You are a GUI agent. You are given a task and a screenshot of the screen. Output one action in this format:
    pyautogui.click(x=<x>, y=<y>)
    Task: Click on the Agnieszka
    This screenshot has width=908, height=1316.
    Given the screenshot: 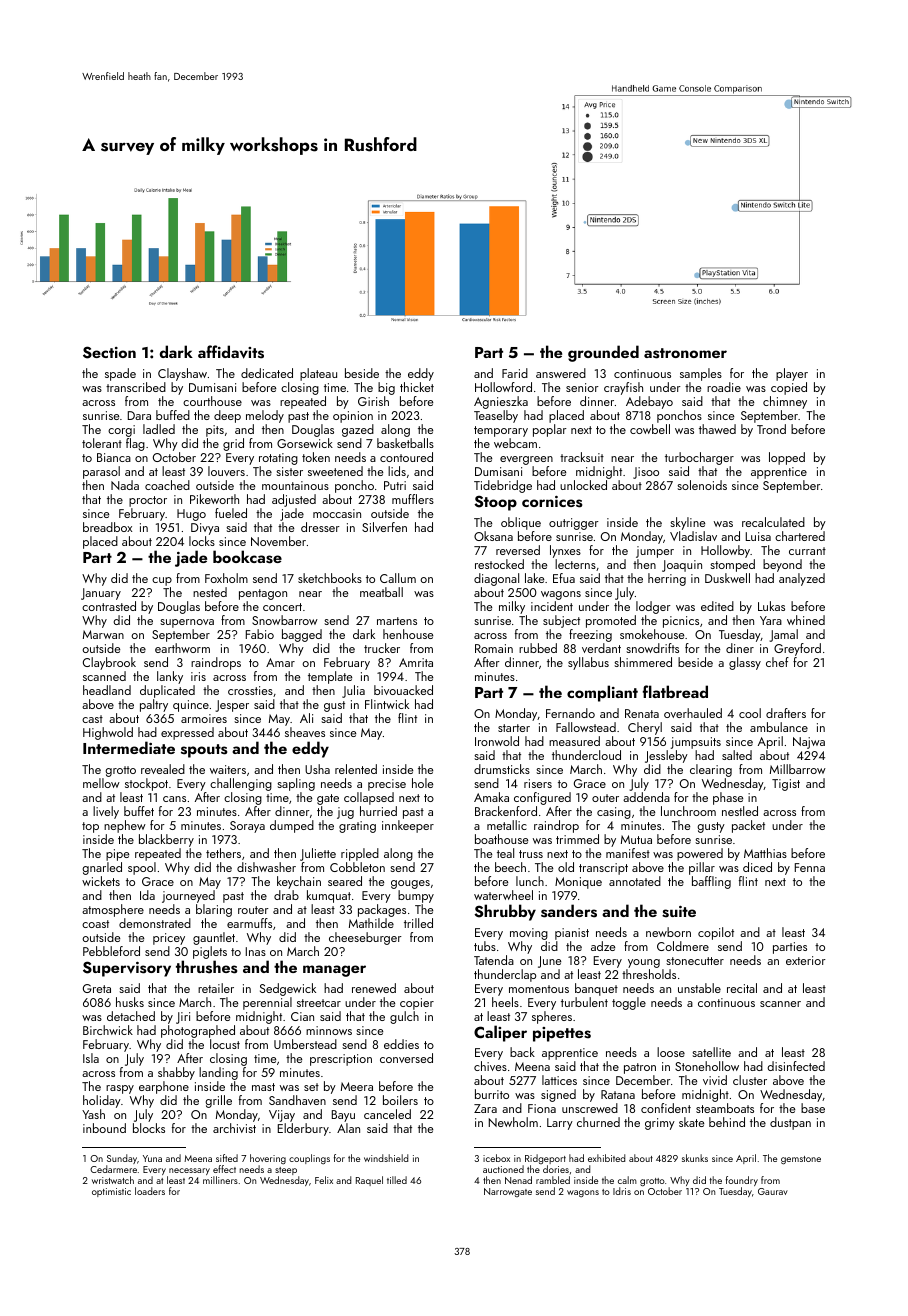 What is the action you would take?
    pyautogui.click(x=501, y=402)
